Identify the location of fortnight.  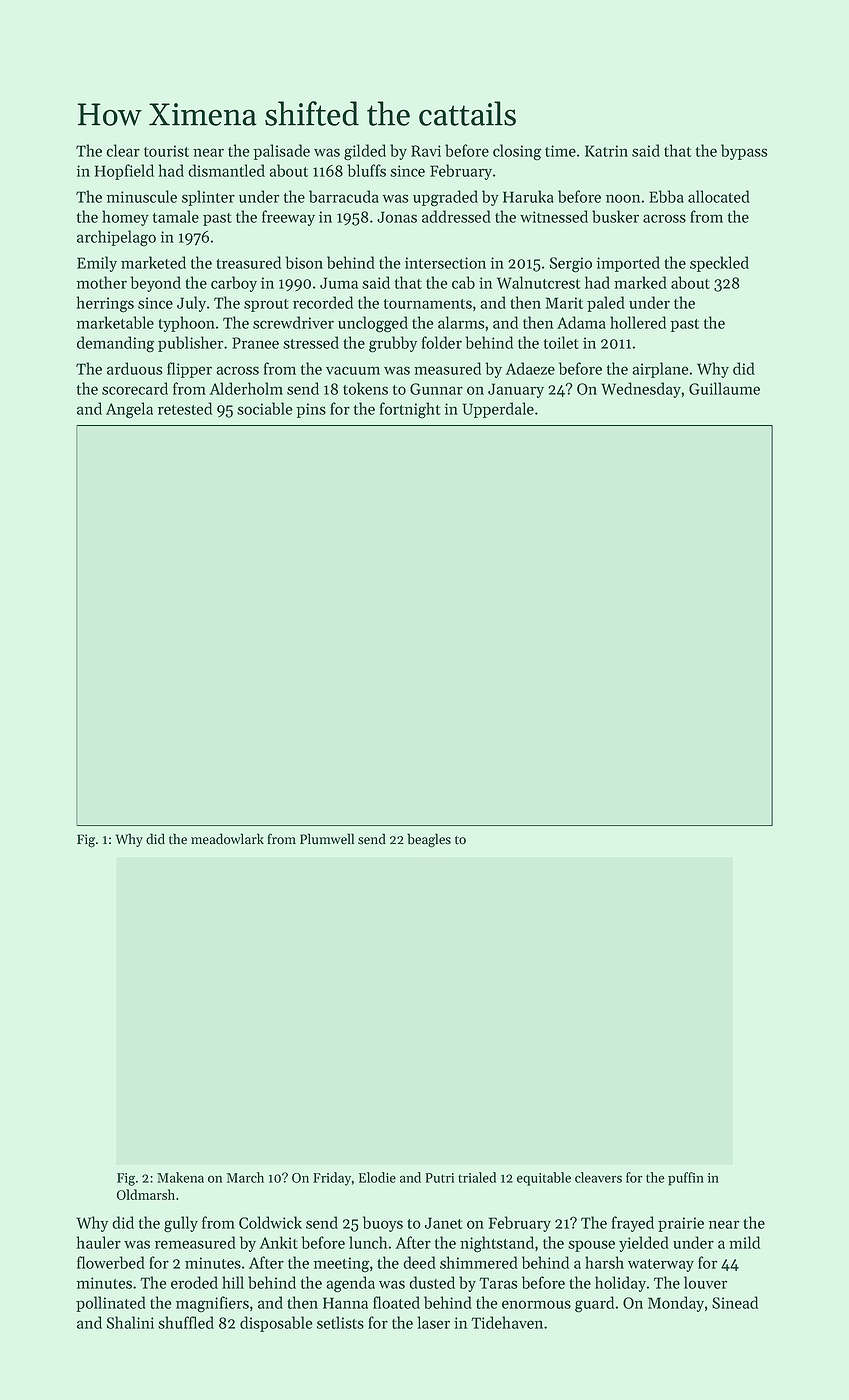
(410, 410).
